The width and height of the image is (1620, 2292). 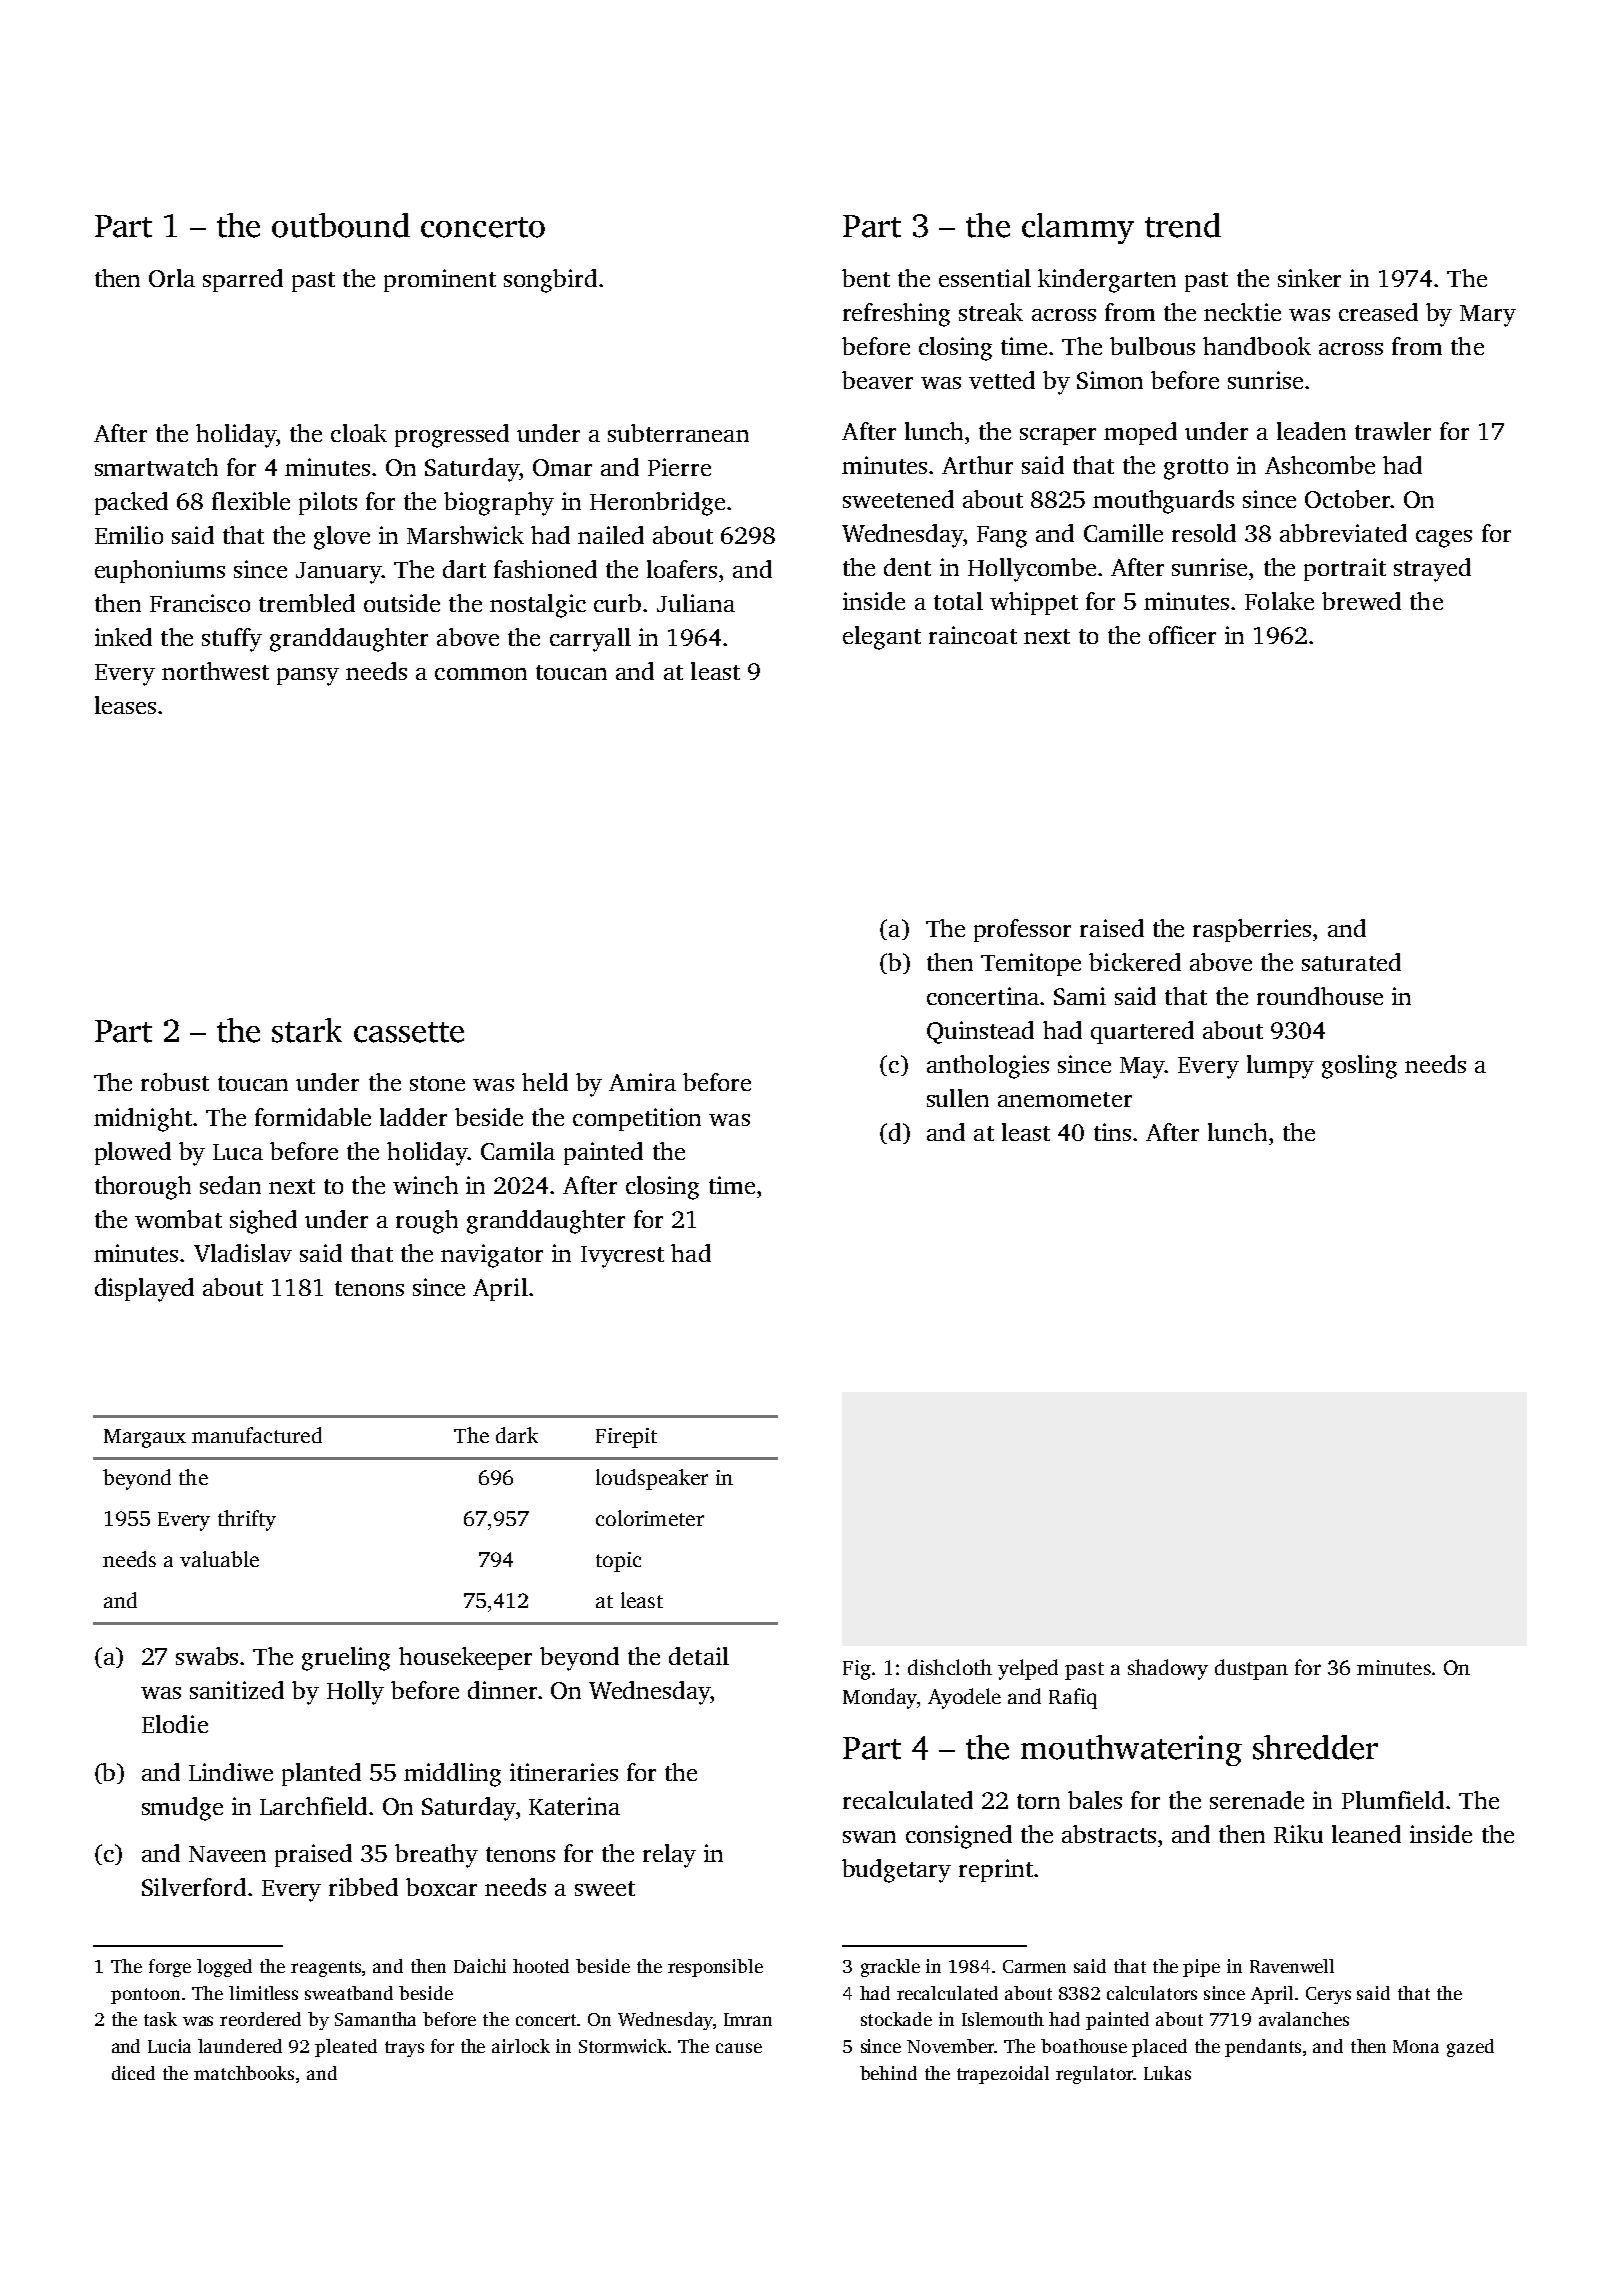 What do you see at coordinates (349, 1993) in the image?
I see `sweatband` at bounding box center [349, 1993].
